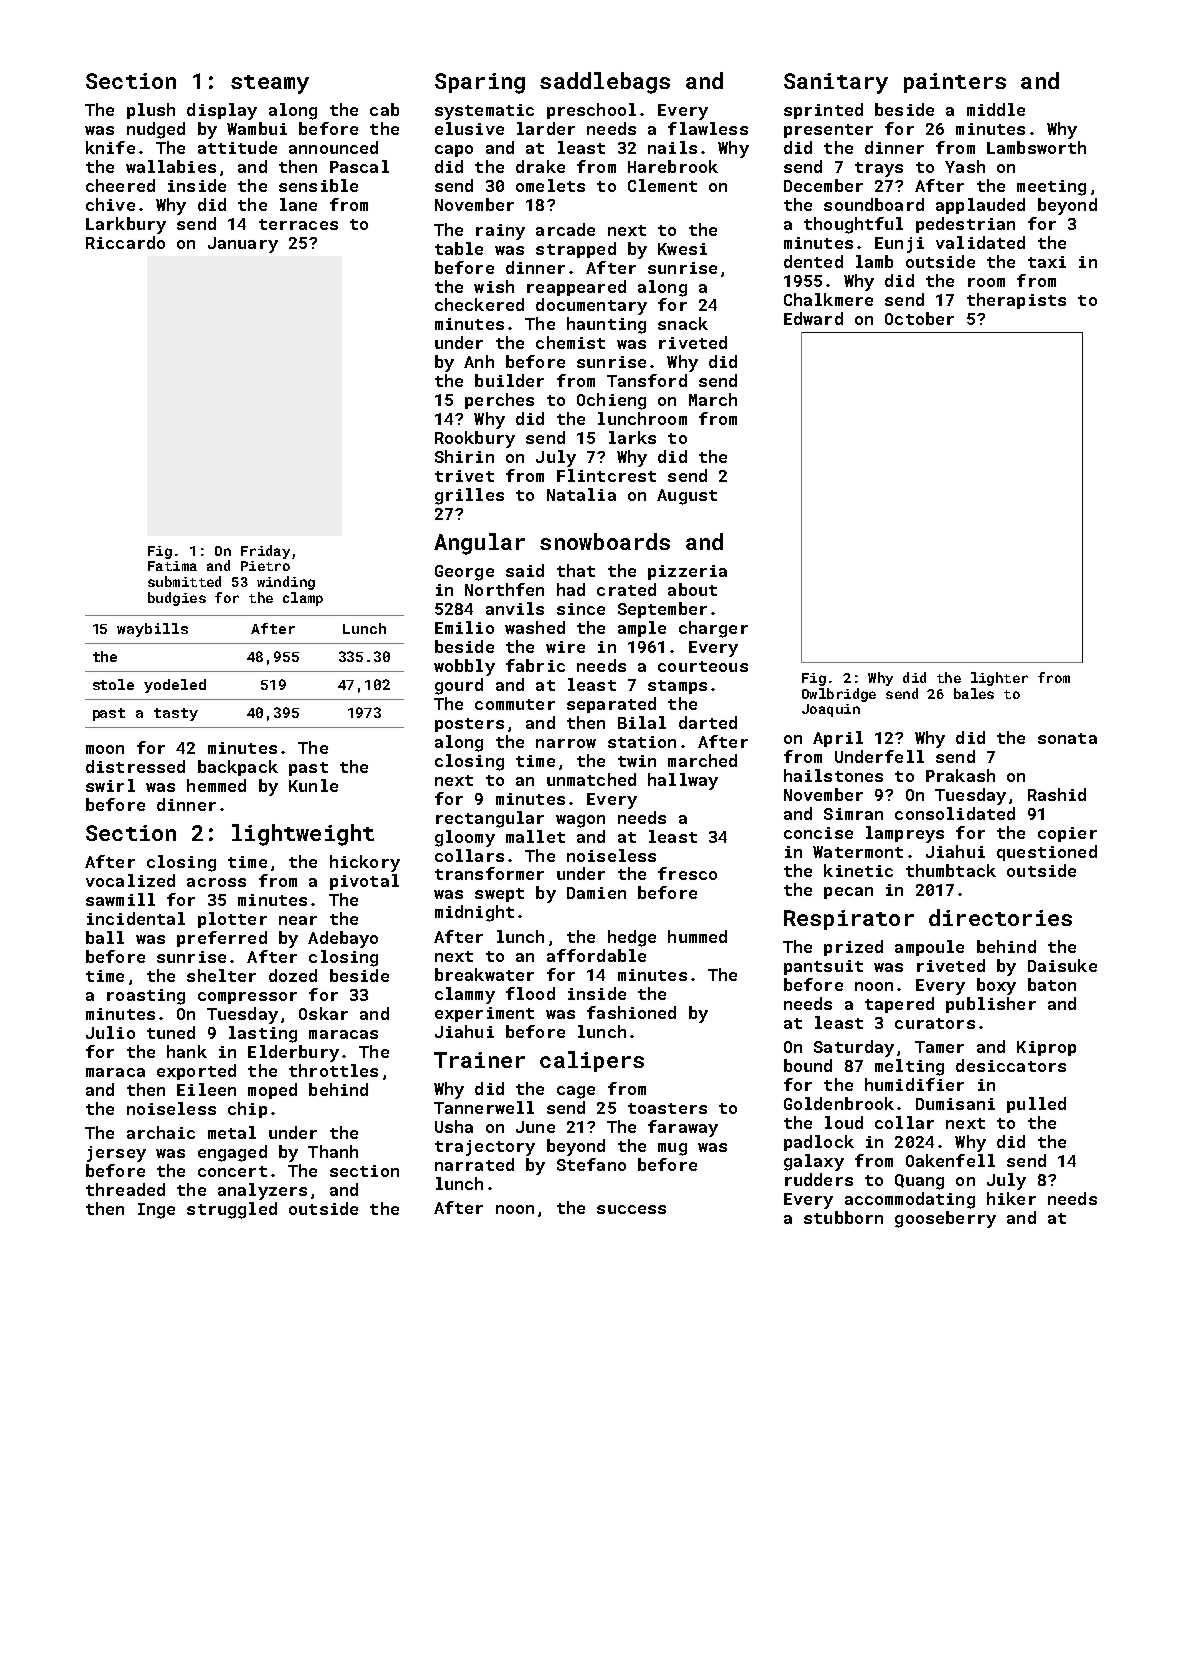 This page has height=1677, width=1186. Describe the element at coordinates (999, 679) in the page. I see `lighter` at that location.
